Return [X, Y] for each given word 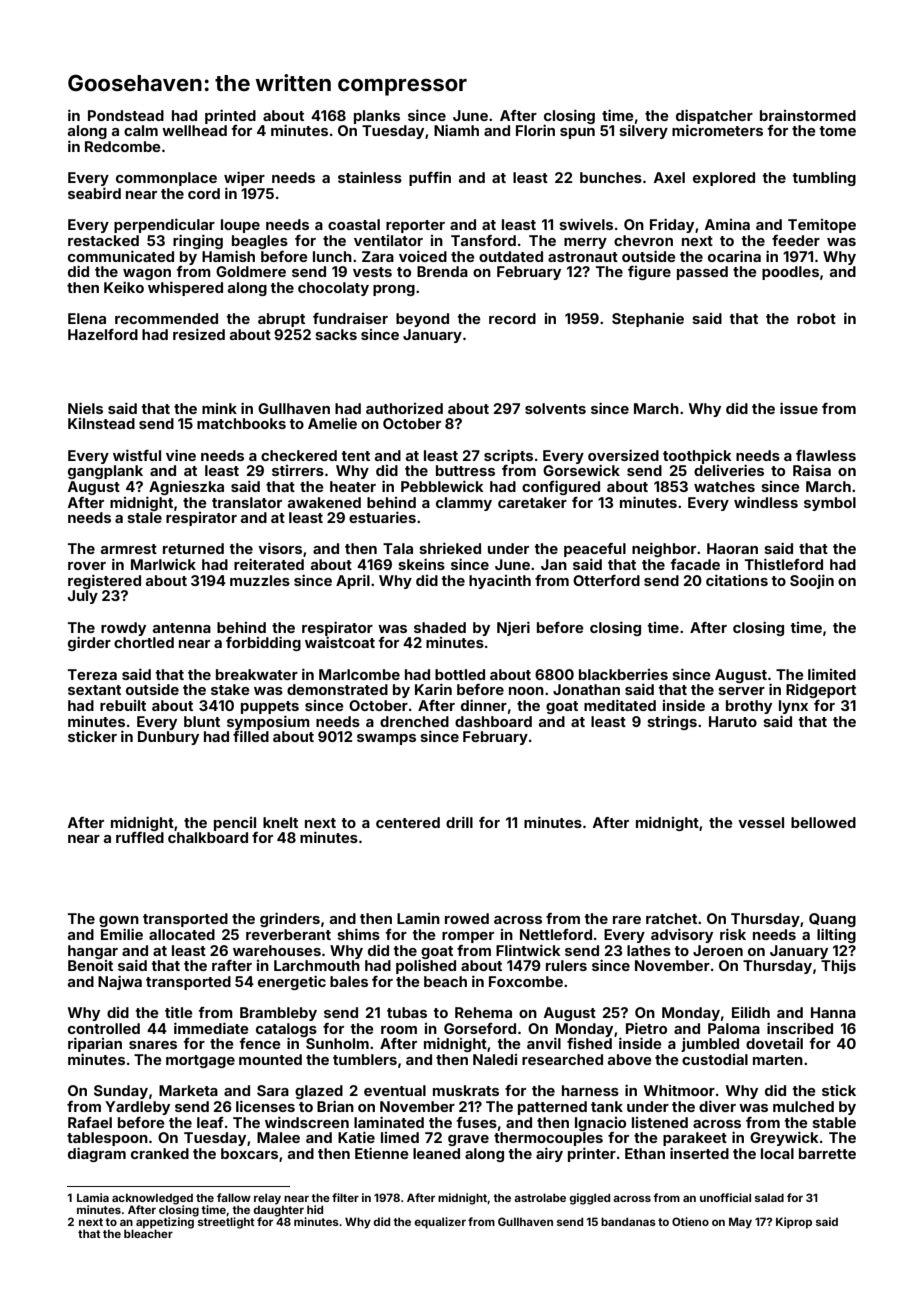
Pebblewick [442, 486]
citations [737, 580]
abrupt [281, 320]
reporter [415, 226]
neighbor [664, 549]
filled [251, 736]
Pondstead [126, 115]
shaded [440, 627]
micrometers [717, 130]
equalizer [440, 1223]
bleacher [148, 1233]
